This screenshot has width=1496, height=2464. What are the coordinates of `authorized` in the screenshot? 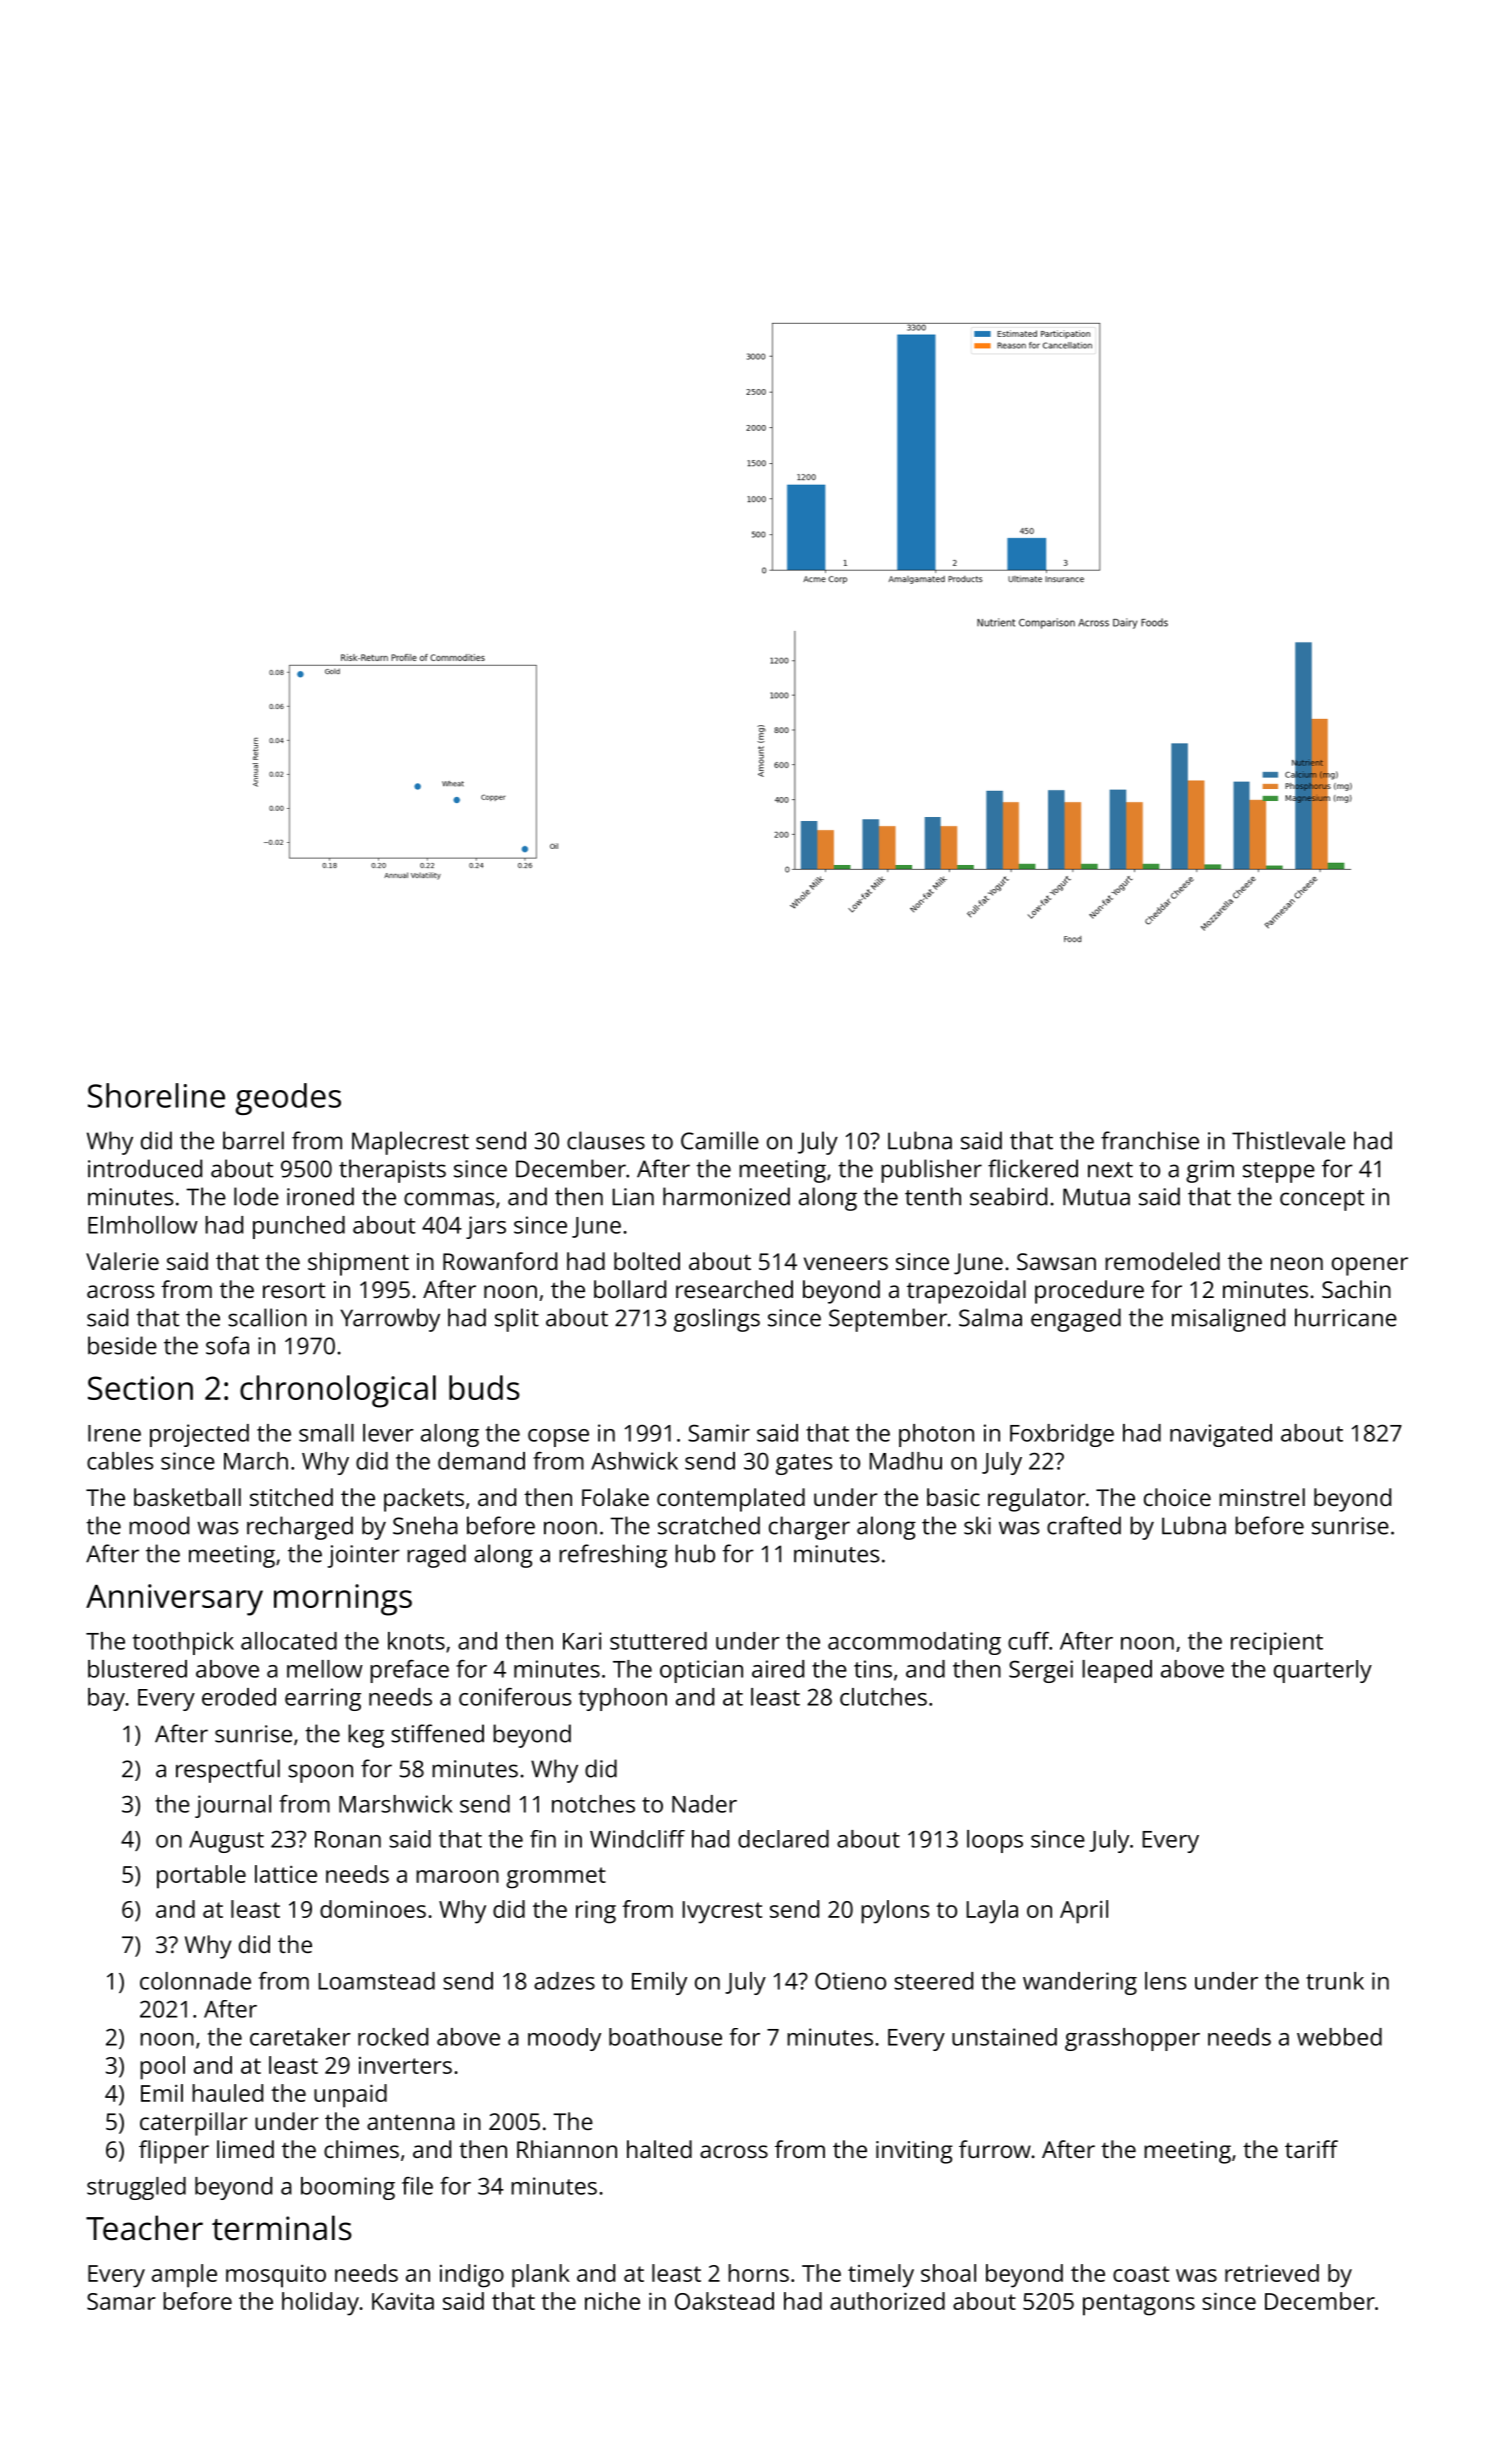 It's located at (887, 2301).
